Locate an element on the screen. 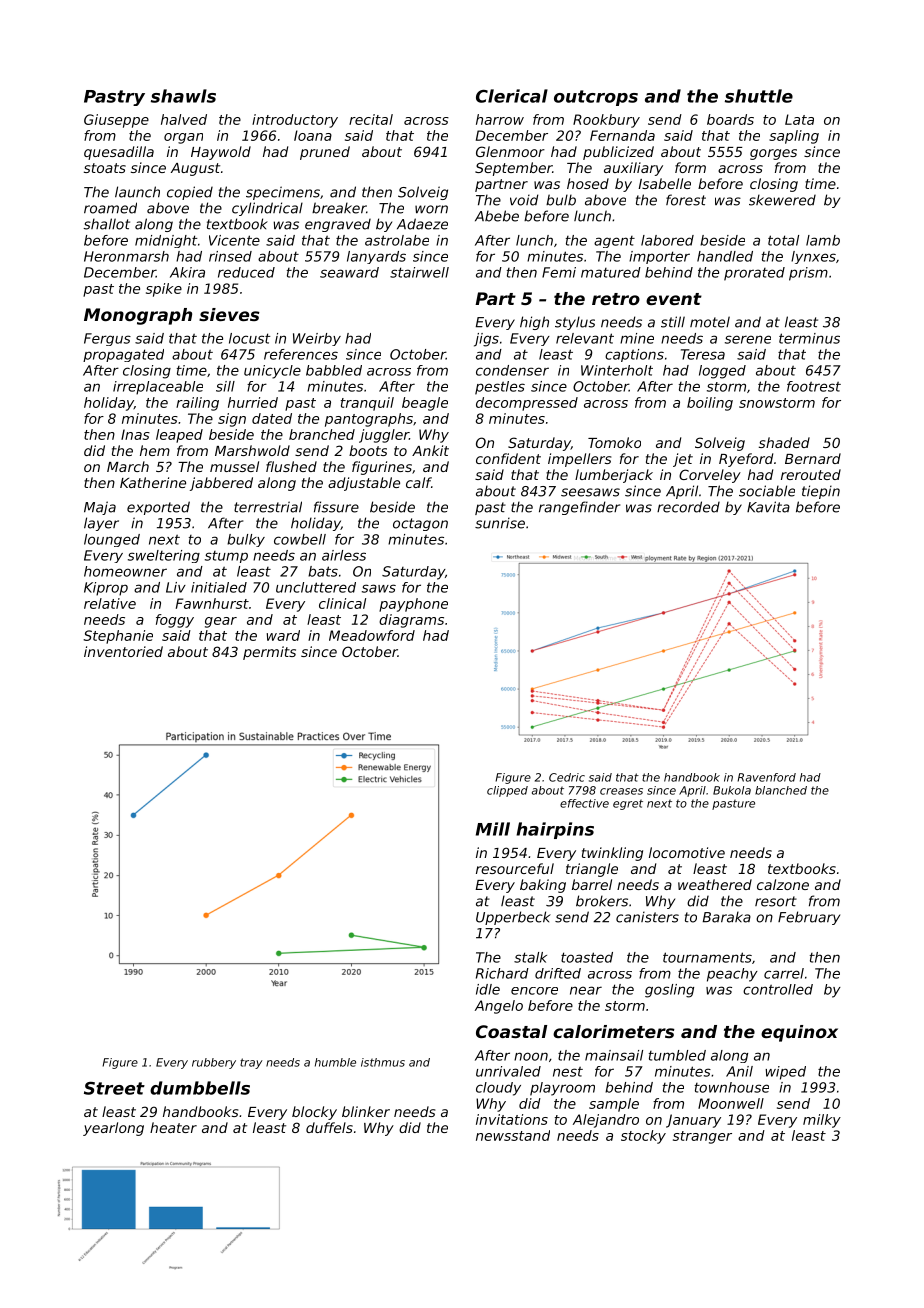  blanched is located at coordinates (781, 790).
